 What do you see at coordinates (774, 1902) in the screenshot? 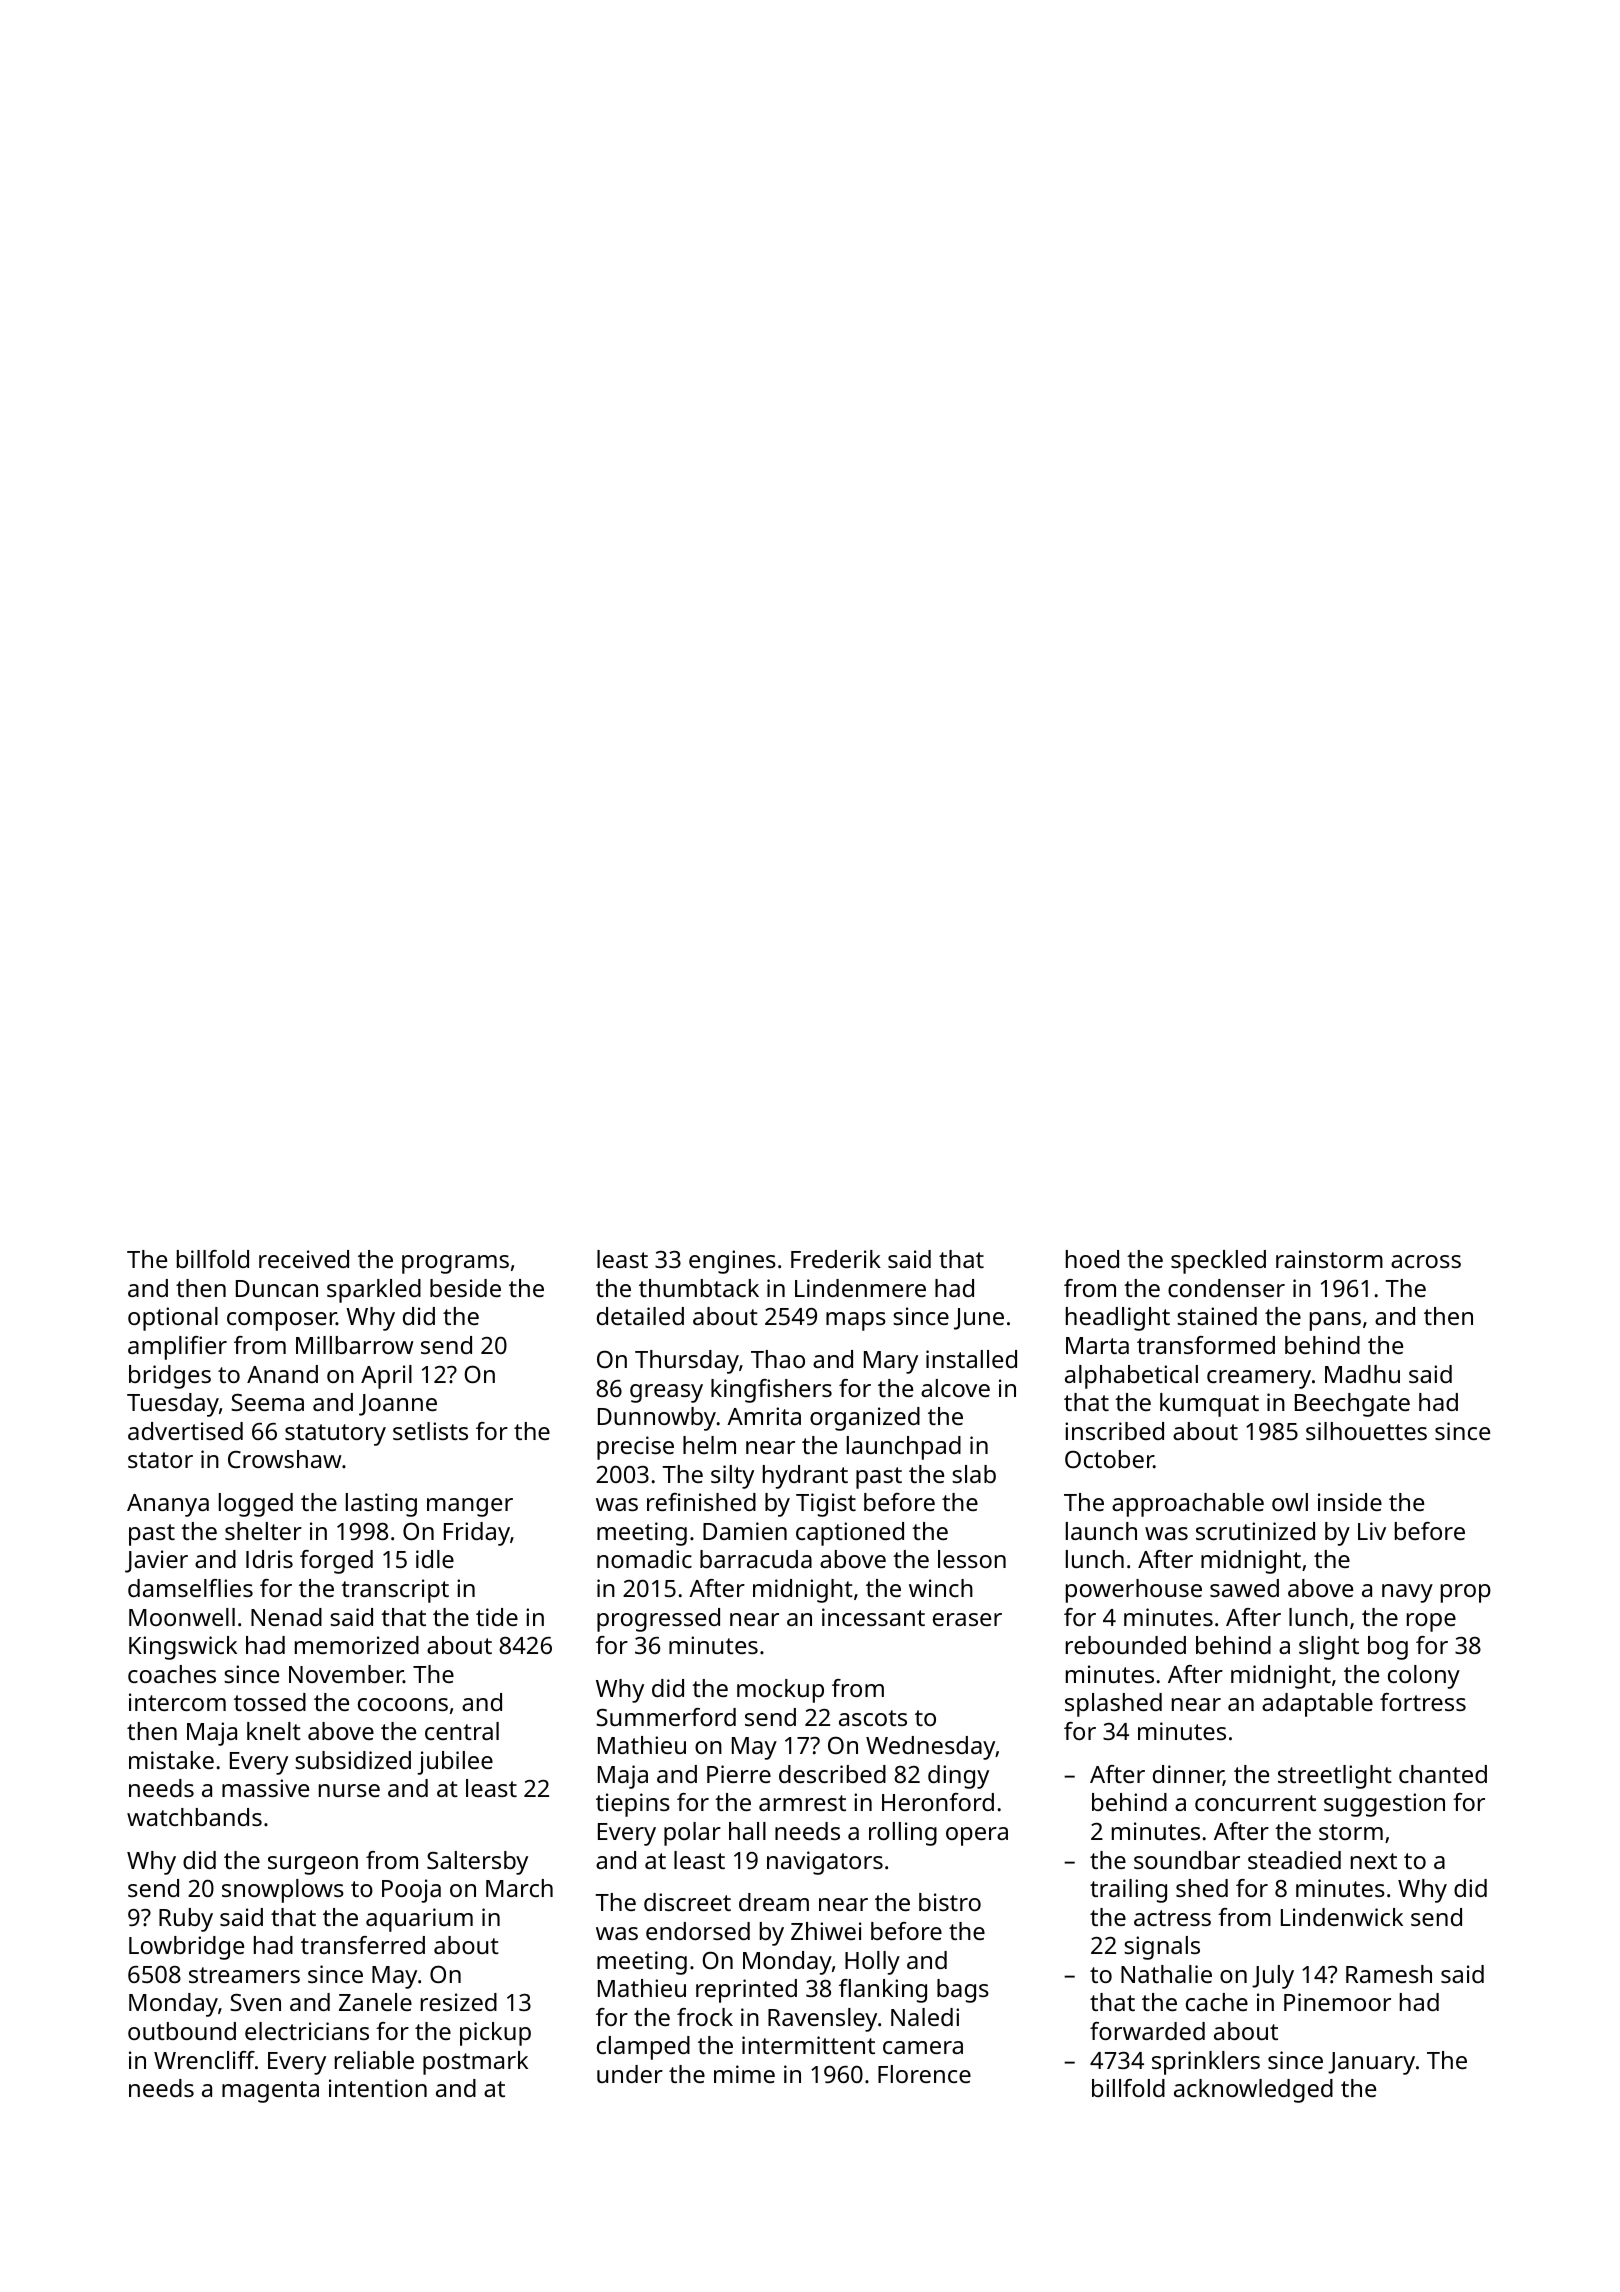
I see `dream` at bounding box center [774, 1902].
